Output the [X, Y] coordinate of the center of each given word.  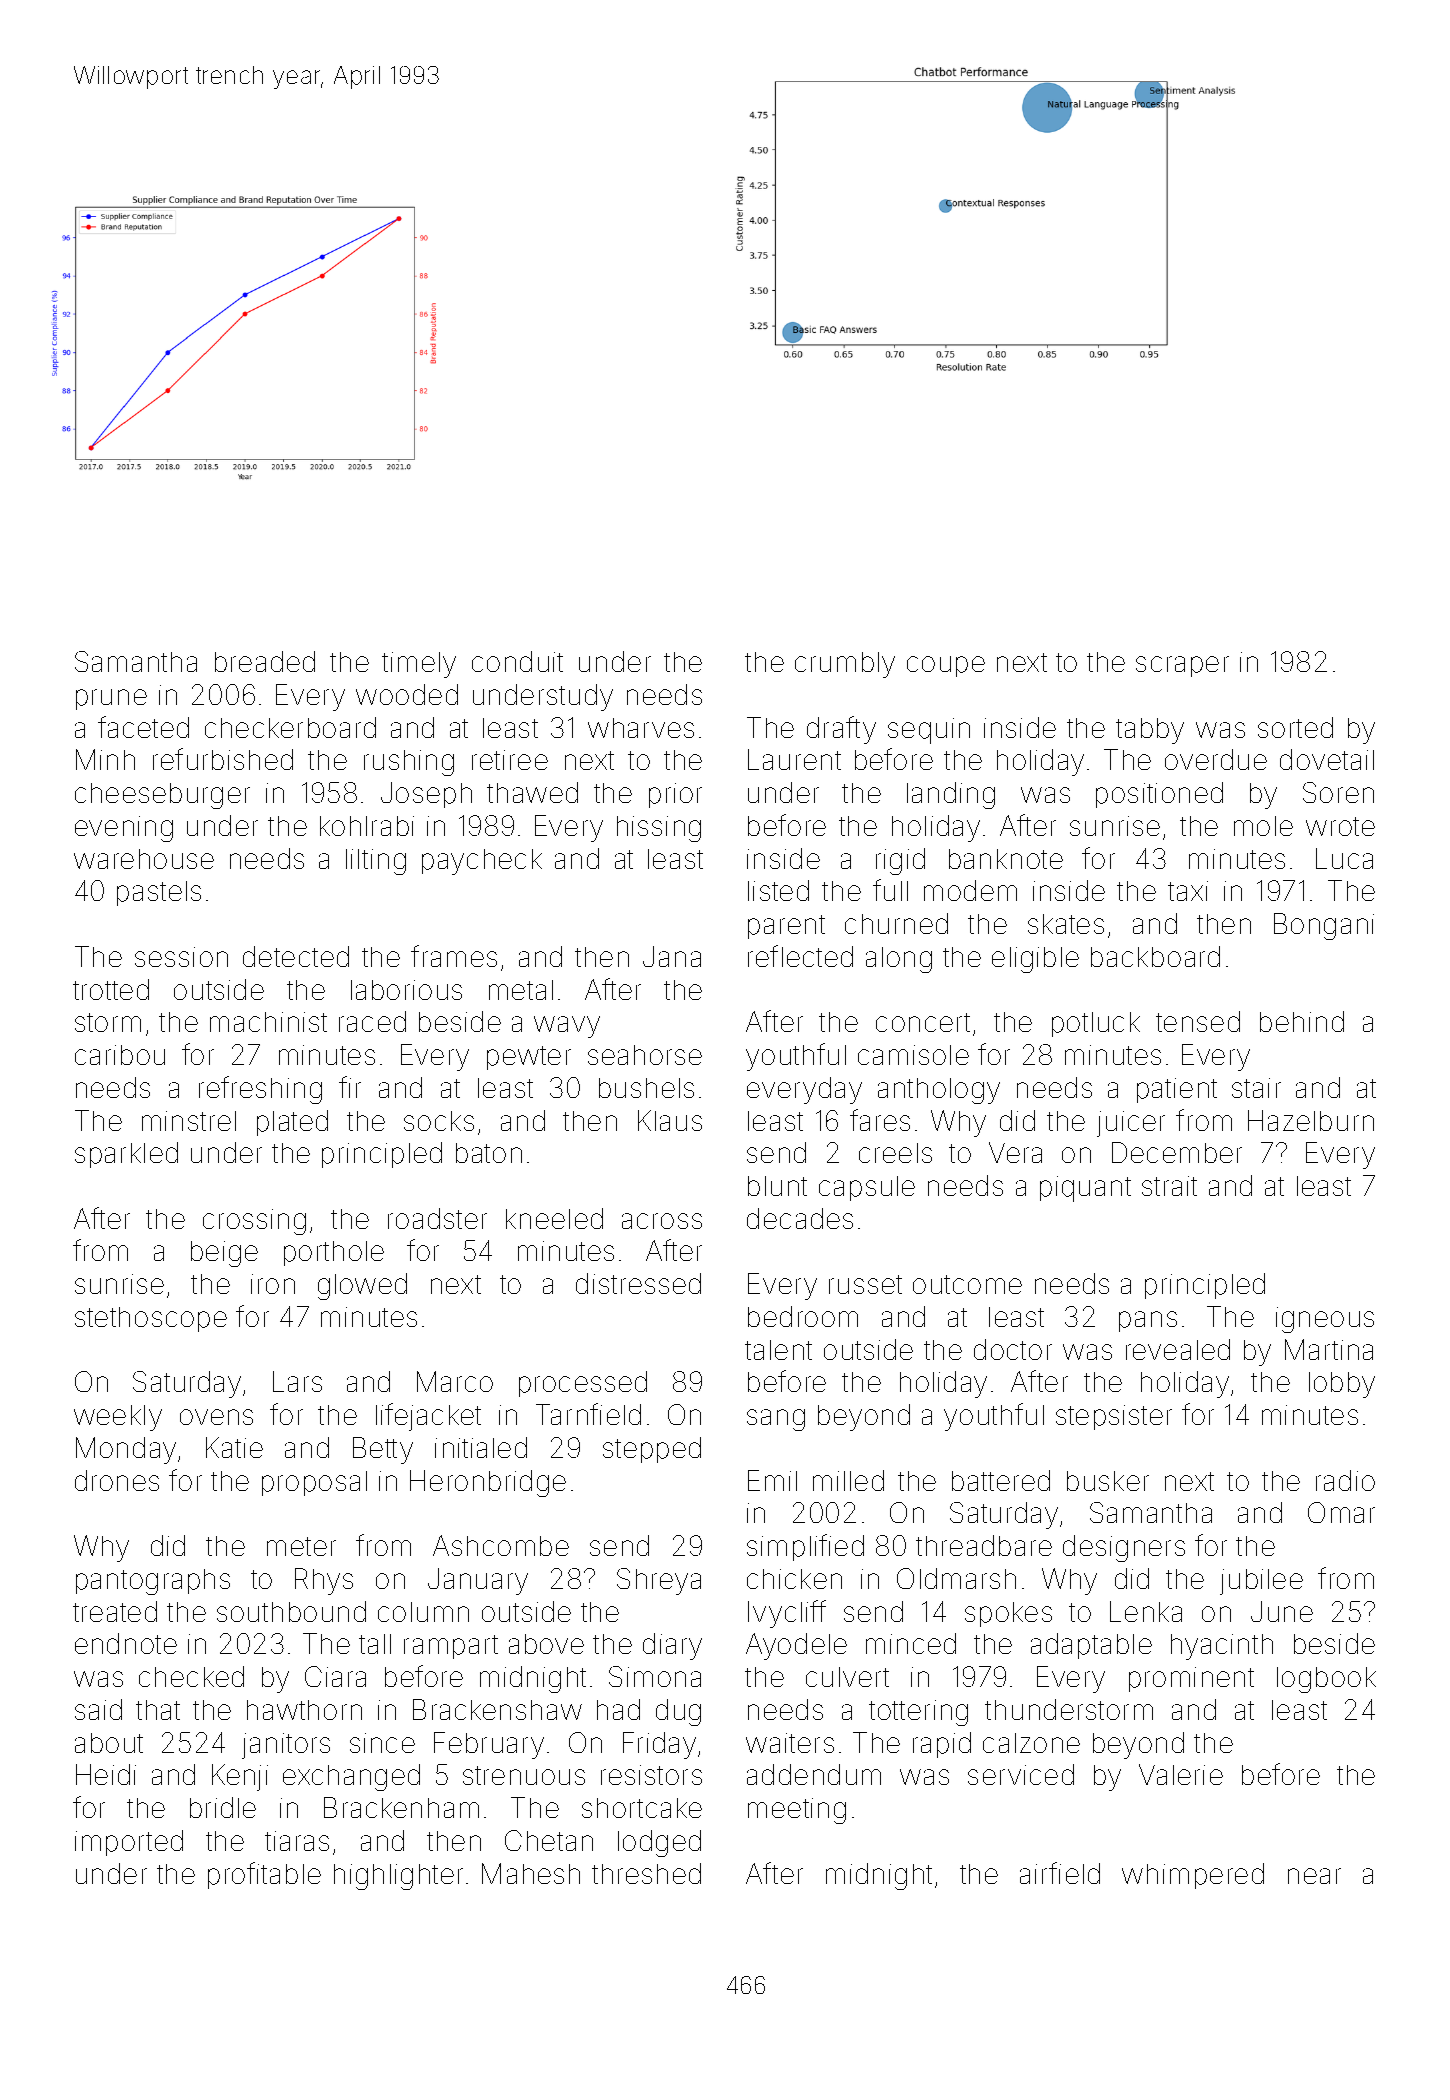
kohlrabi [367, 826]
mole [1263, 826]
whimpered [1193, 1876]
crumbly [845, 665]
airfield [1060, 1873]
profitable [264, 1875]
